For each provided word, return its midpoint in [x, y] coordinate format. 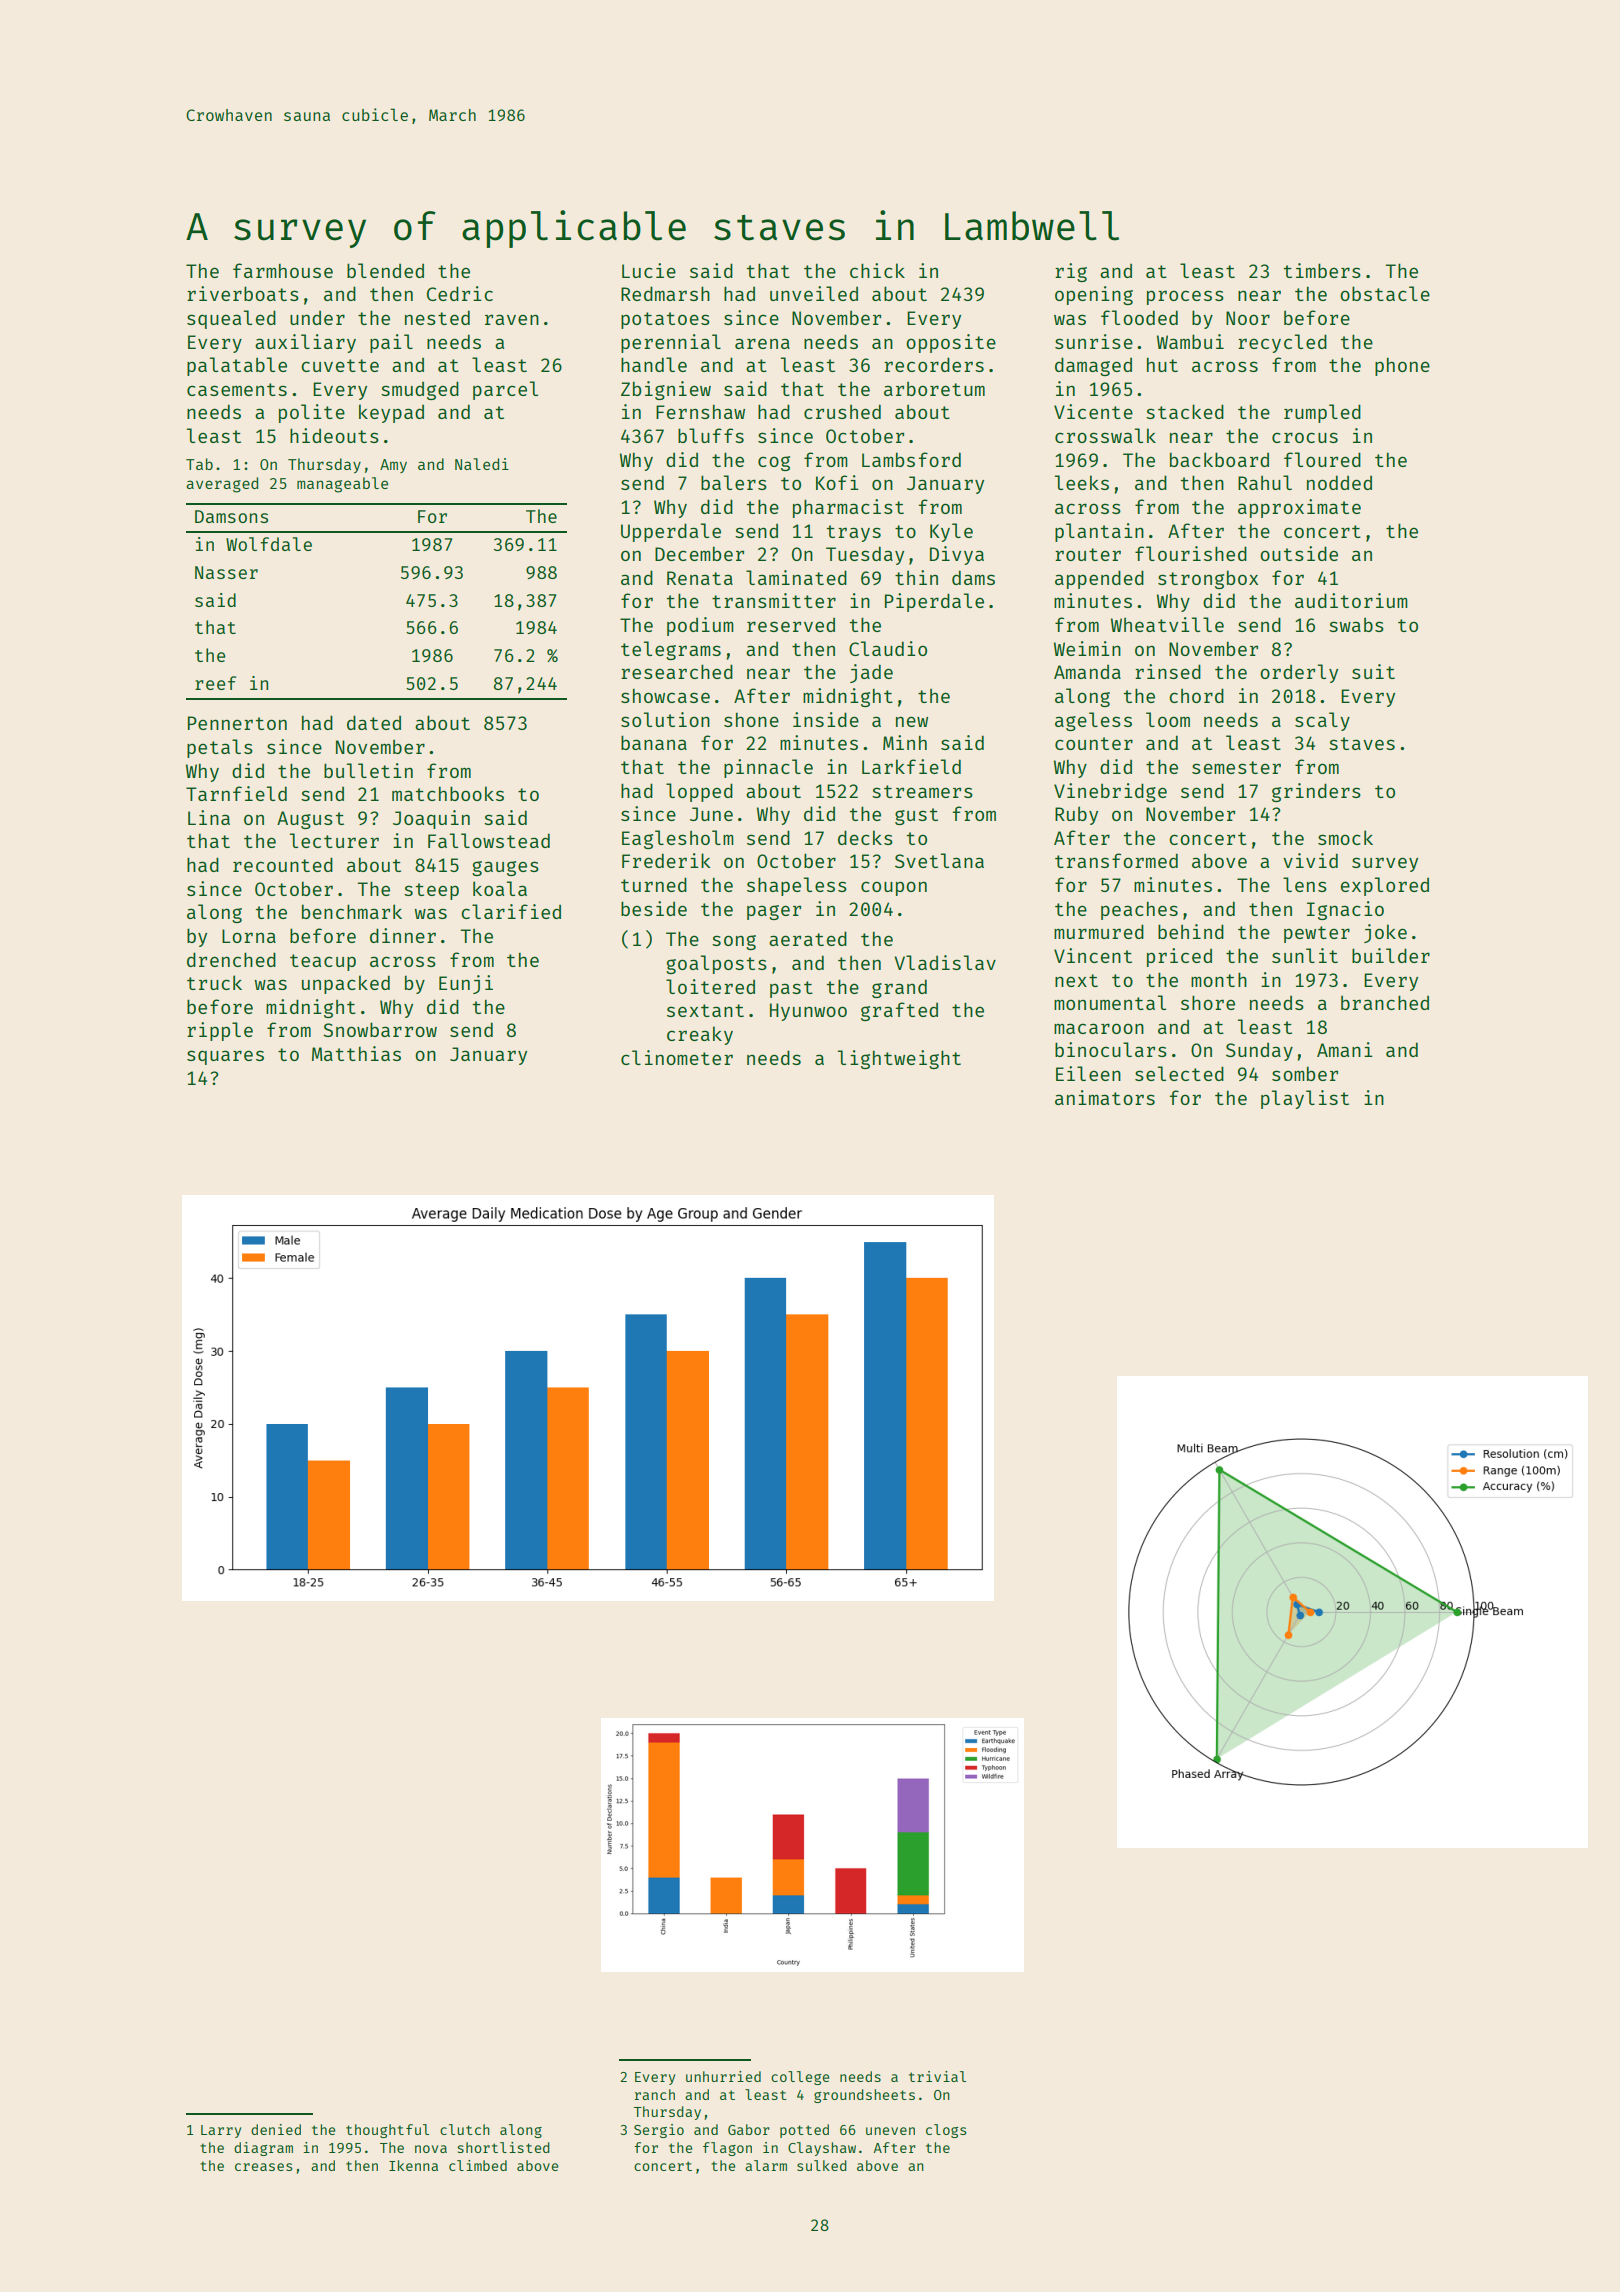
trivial [937, 2076]
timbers [1322, 270]
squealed [231, 319]
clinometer [677, 1057]
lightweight [899, 1059]
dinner [403, 935]
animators [1105, 1097]
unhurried [723, 2076]
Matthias [356, 1053]
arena [762, 343]
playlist [1305, 1099]
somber [1305, 1074]
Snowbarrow [380, 1029]
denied [276, 2129]
